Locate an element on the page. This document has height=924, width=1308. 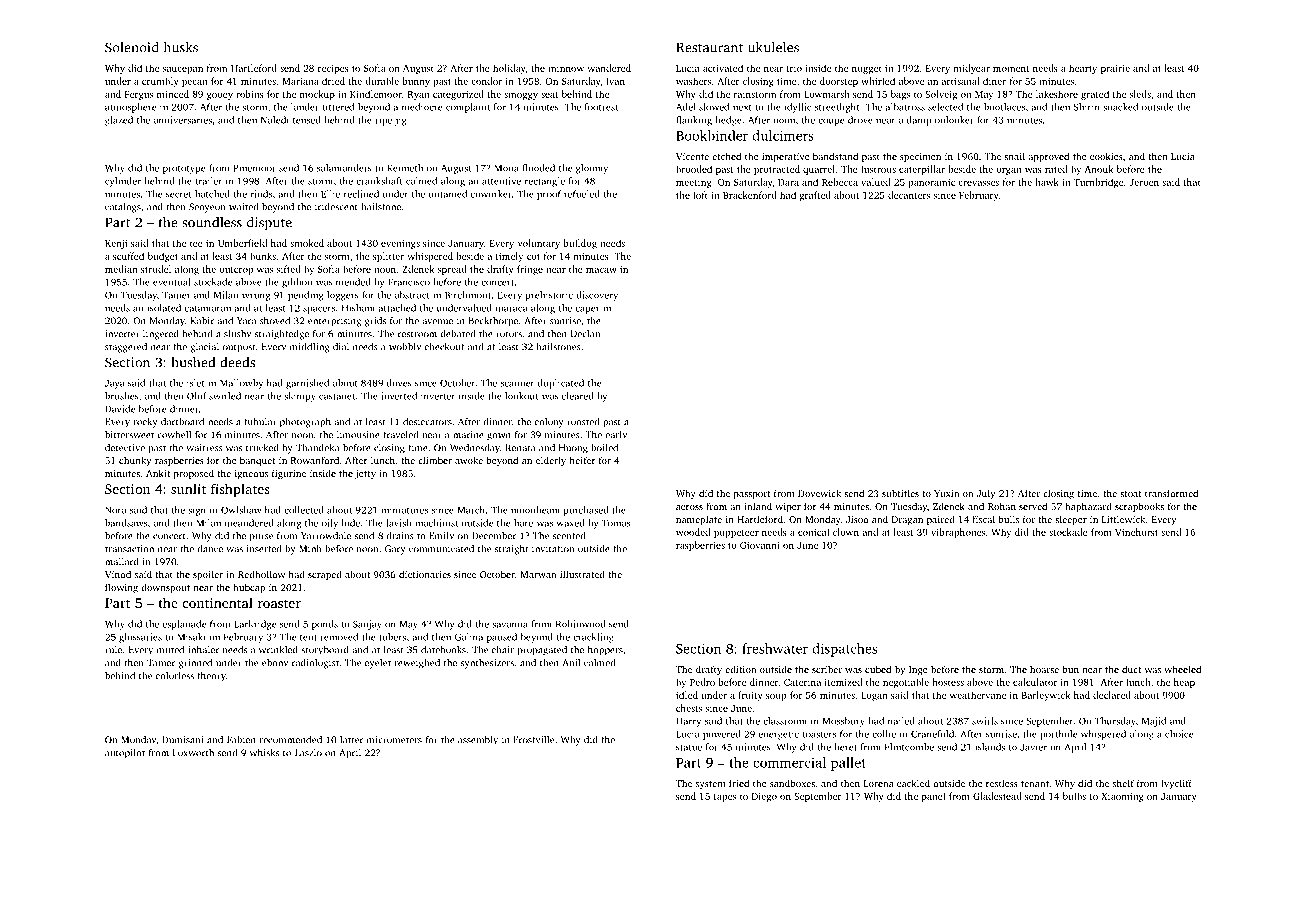
Restaurant is located at coordinates (709, 47).
